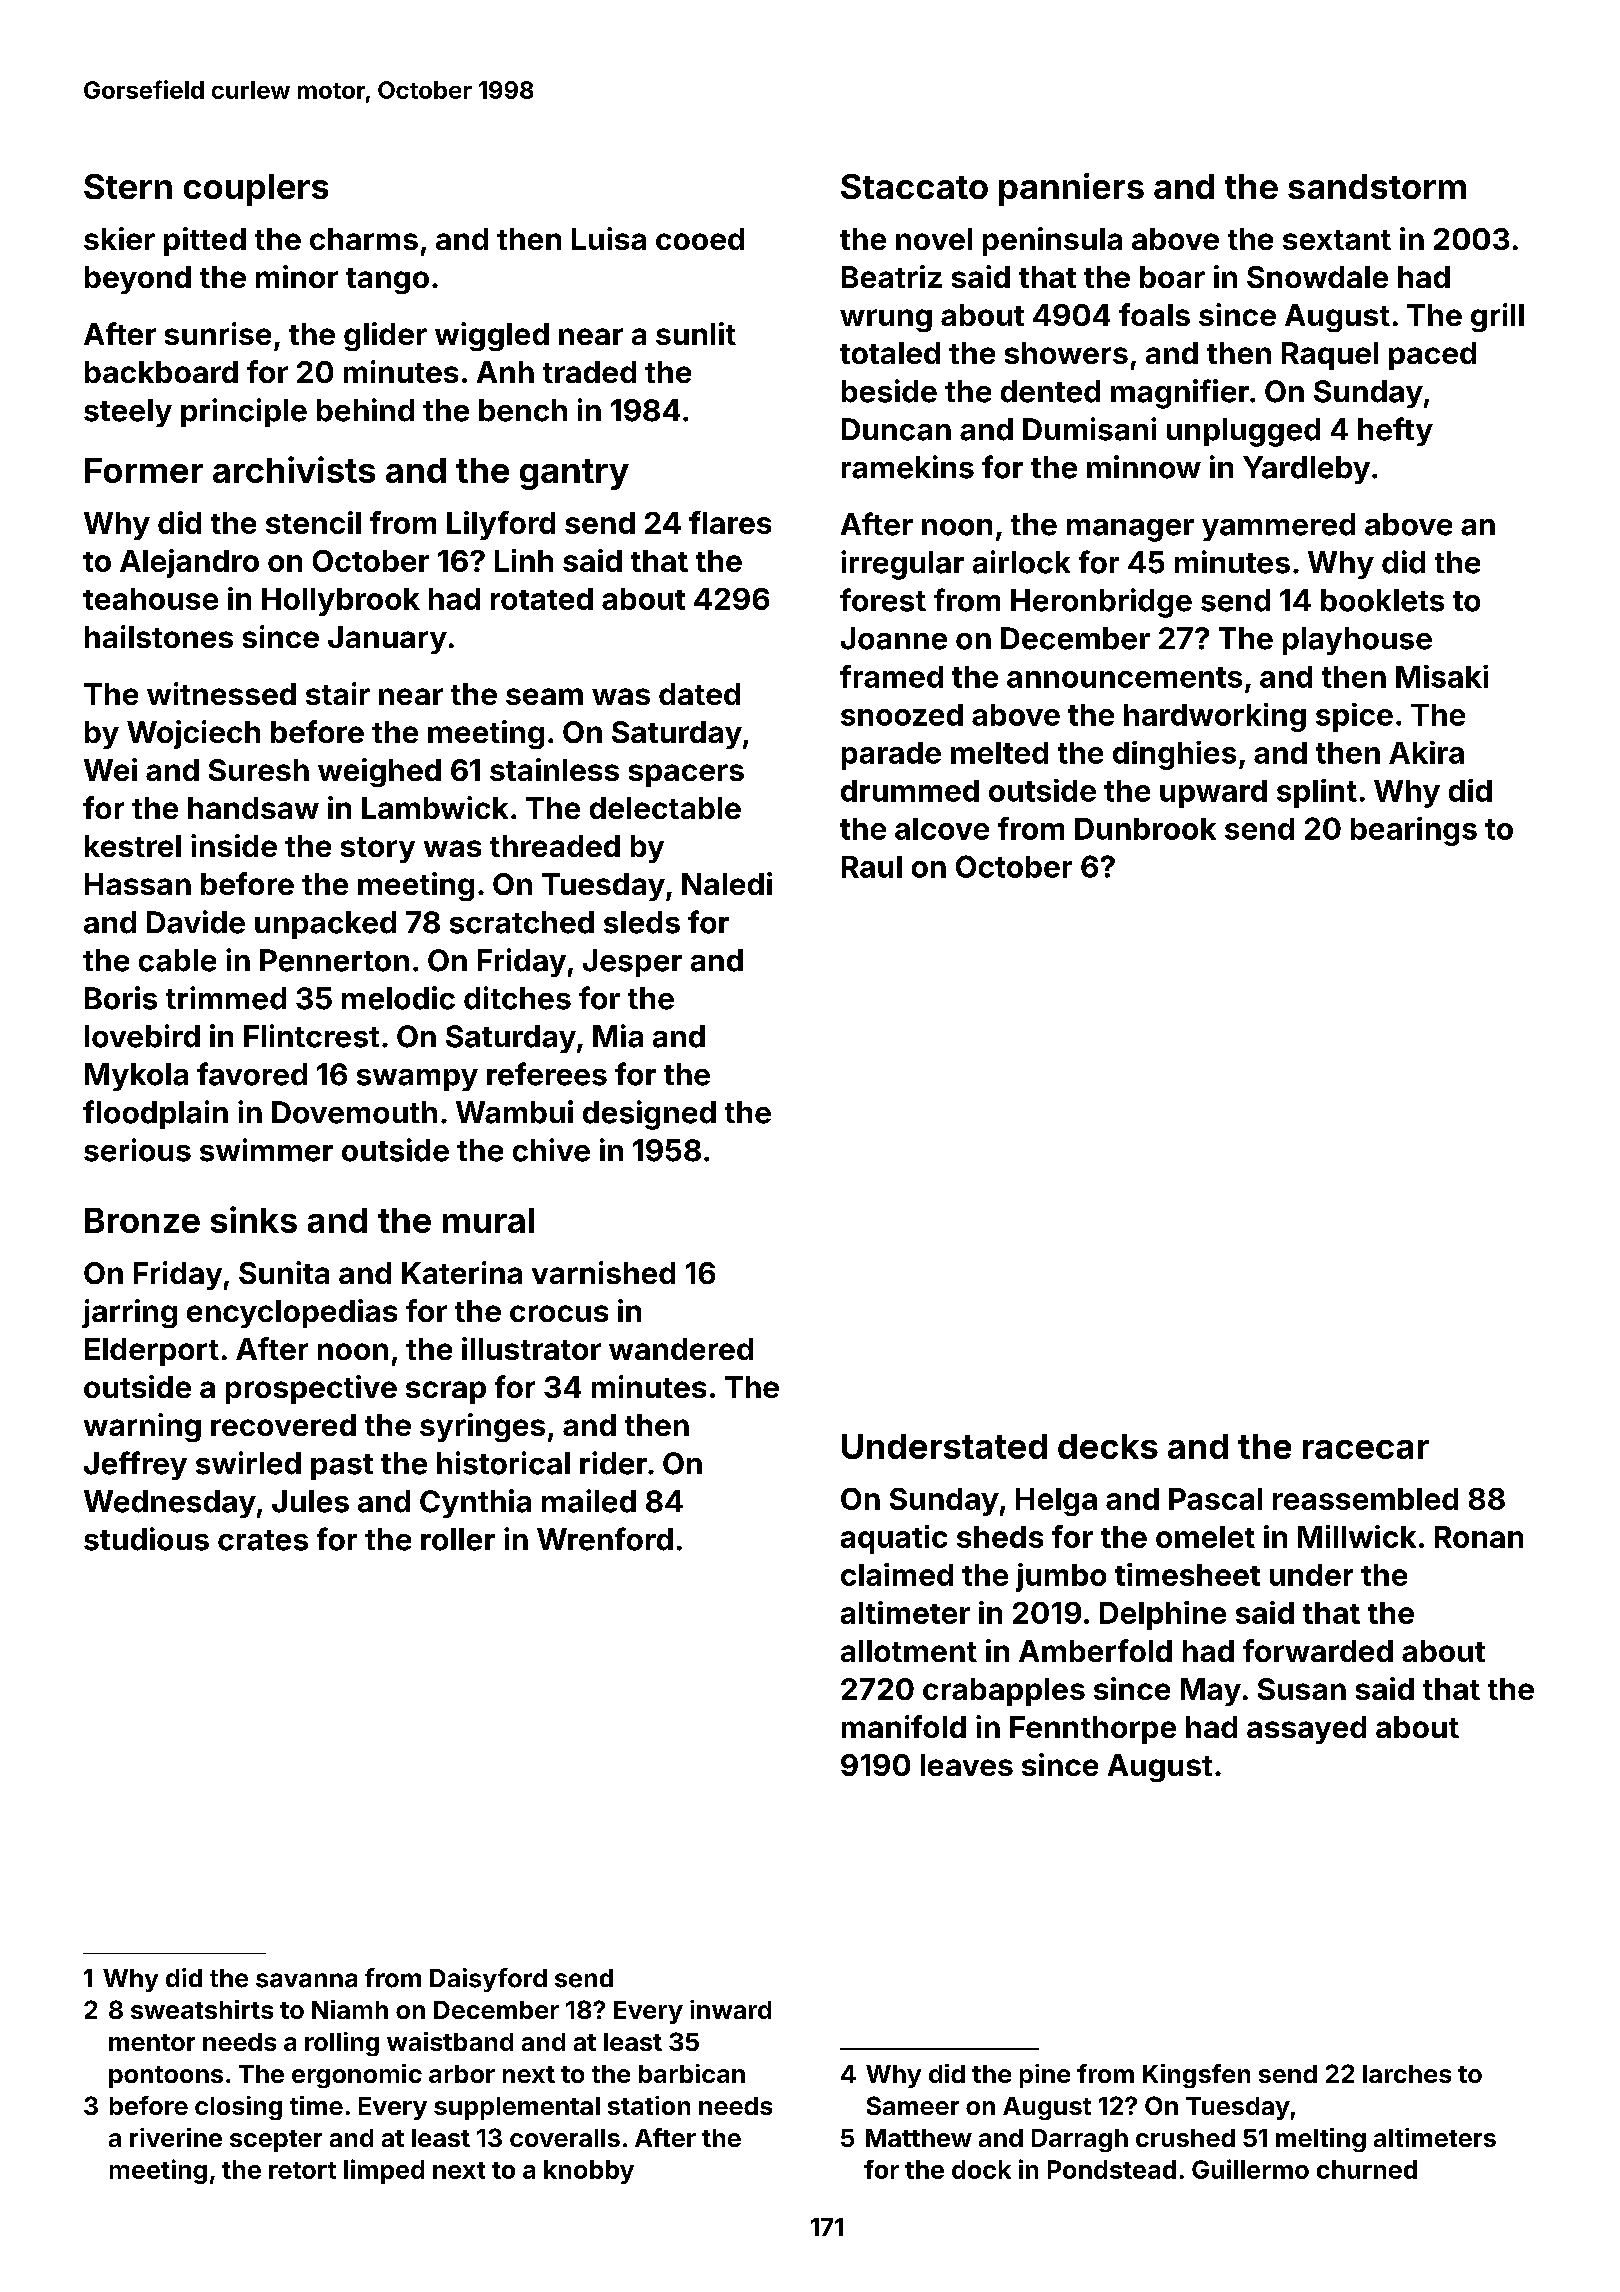 The height and width of the page is (2292, 1620). Describe the element at coordinates (1108, 1446) in the page. I see `decks` at that location.
